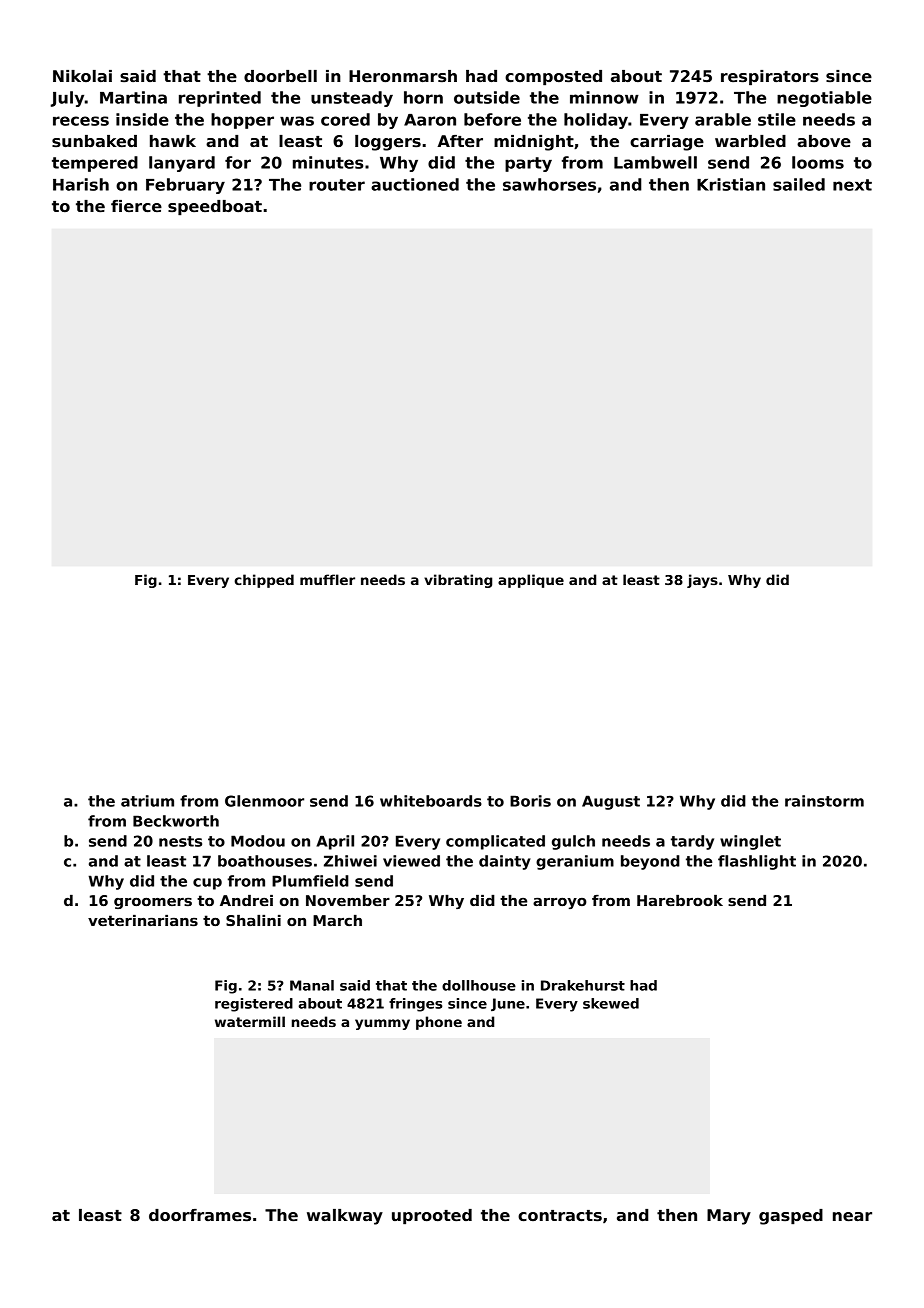  What do you see at coordinates (487, 97) in the page?
I see `outside` at bounding box center [487, 97].
